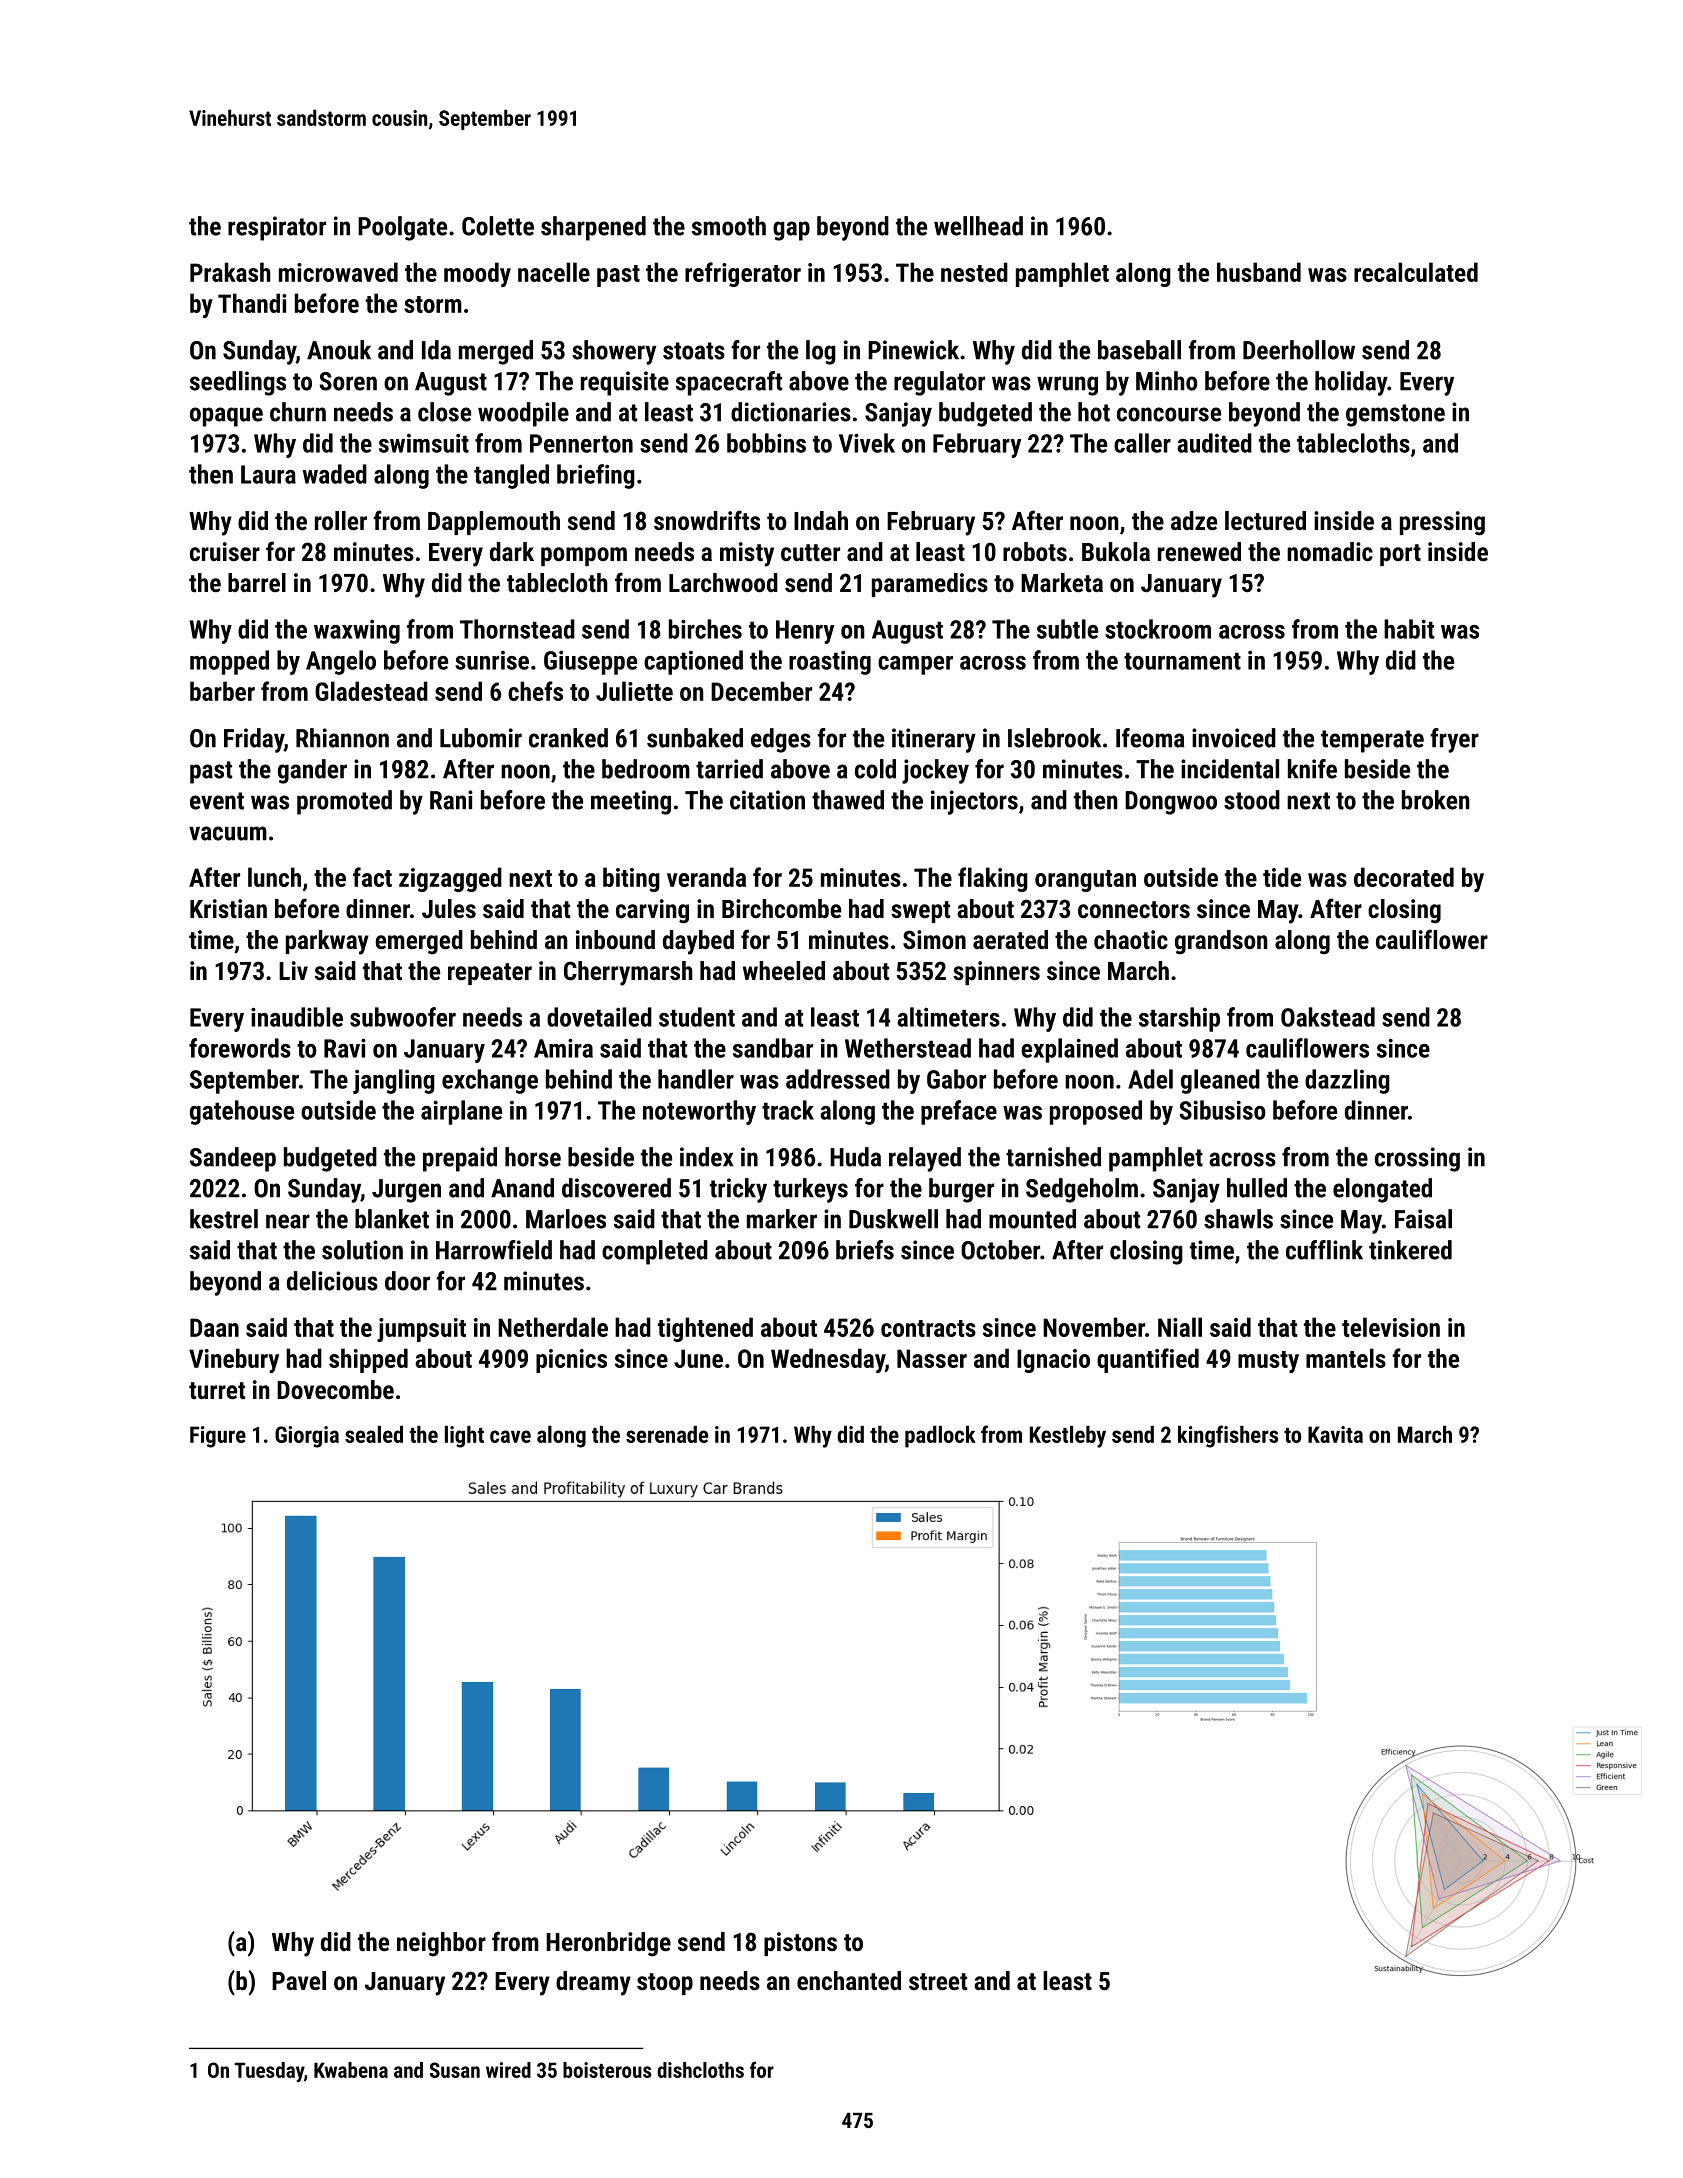  What do you see at coordinates (498, 226) in the screenshot?
I see `Colette` at bounding box center [498, 226].
